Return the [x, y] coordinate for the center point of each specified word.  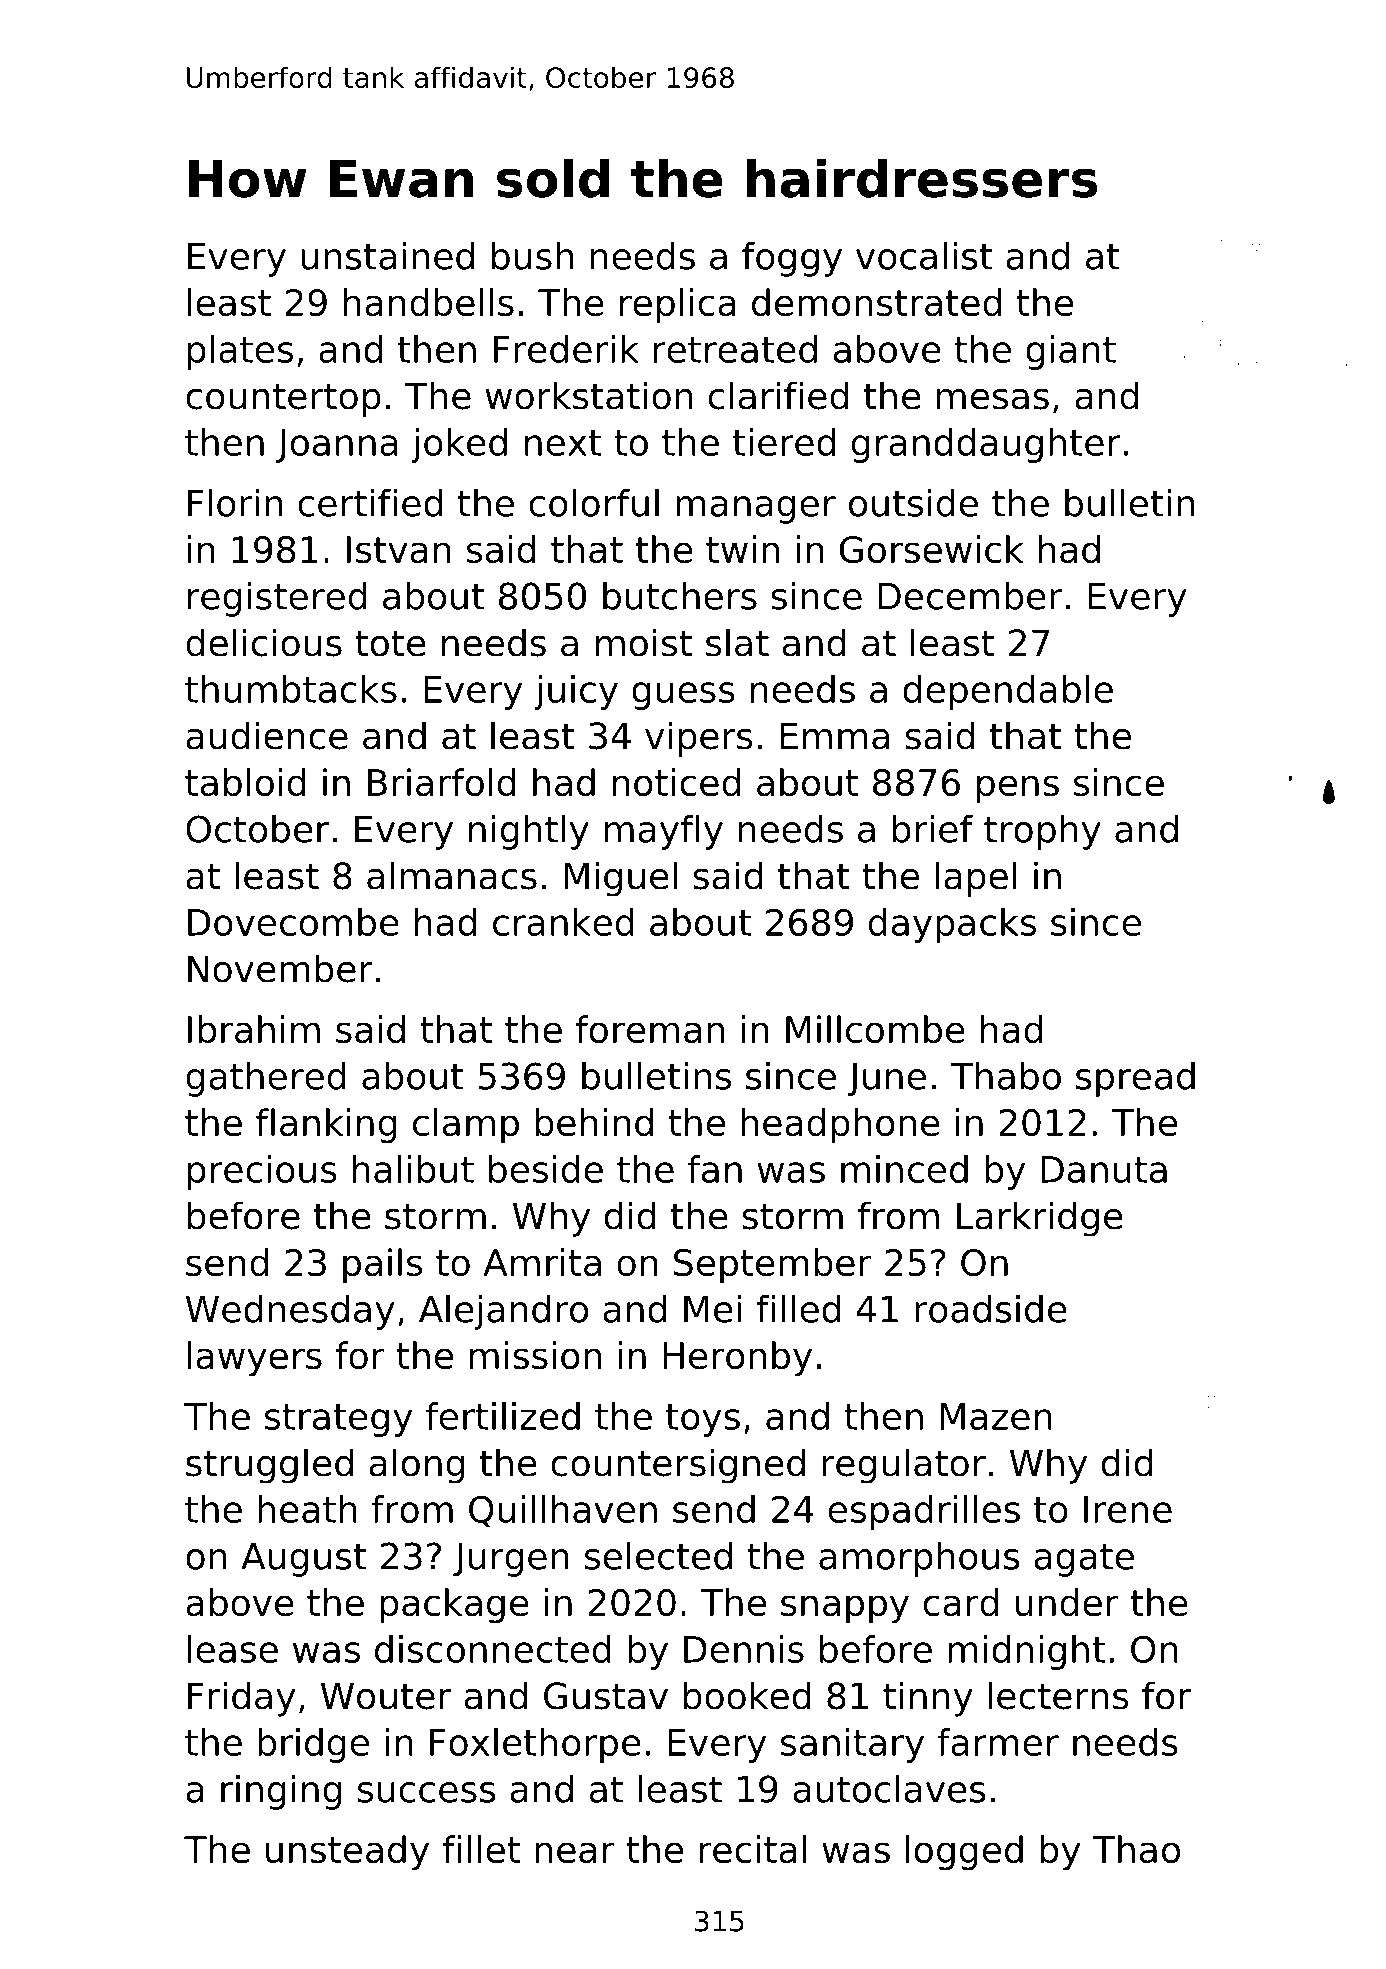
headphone [840, 1126]
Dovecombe [293, 922]
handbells [429, 302]
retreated [735, 349]
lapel [976, 879]
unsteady [347, 1853]
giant [1071, 352]
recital [753, 1849]
